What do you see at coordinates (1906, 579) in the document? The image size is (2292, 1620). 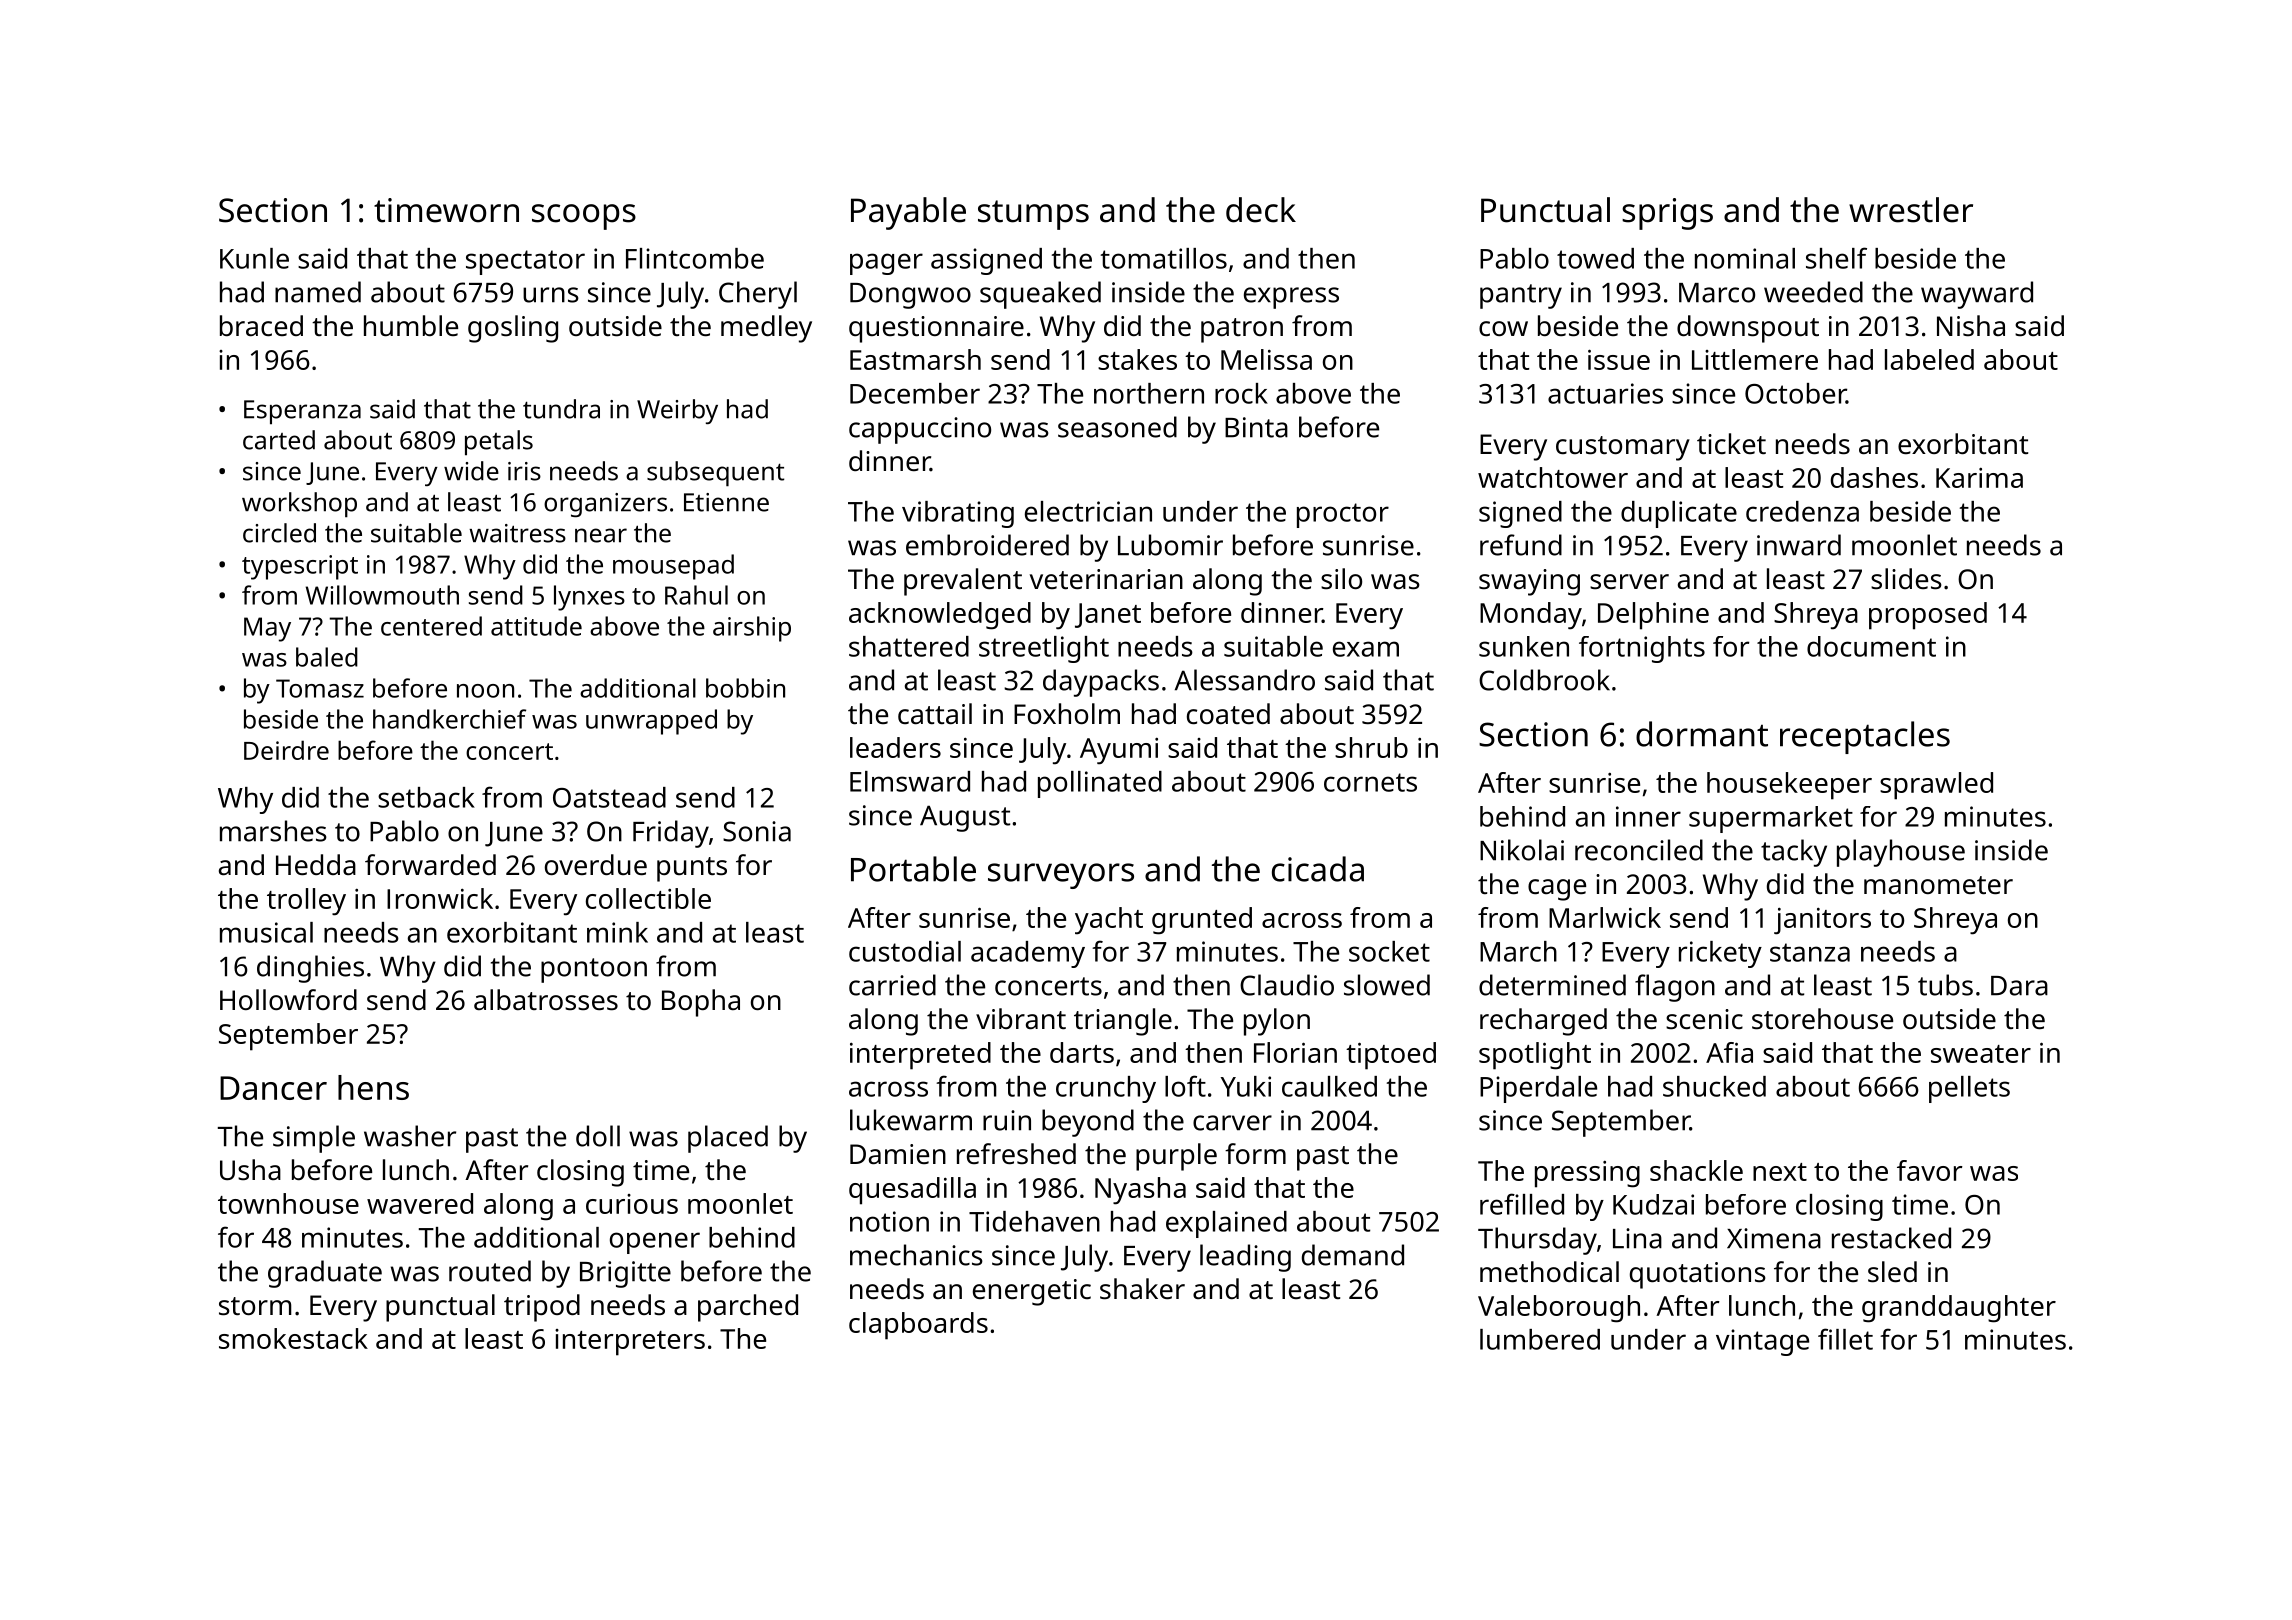 I see `slides` at bounding box center [1906, 579].
